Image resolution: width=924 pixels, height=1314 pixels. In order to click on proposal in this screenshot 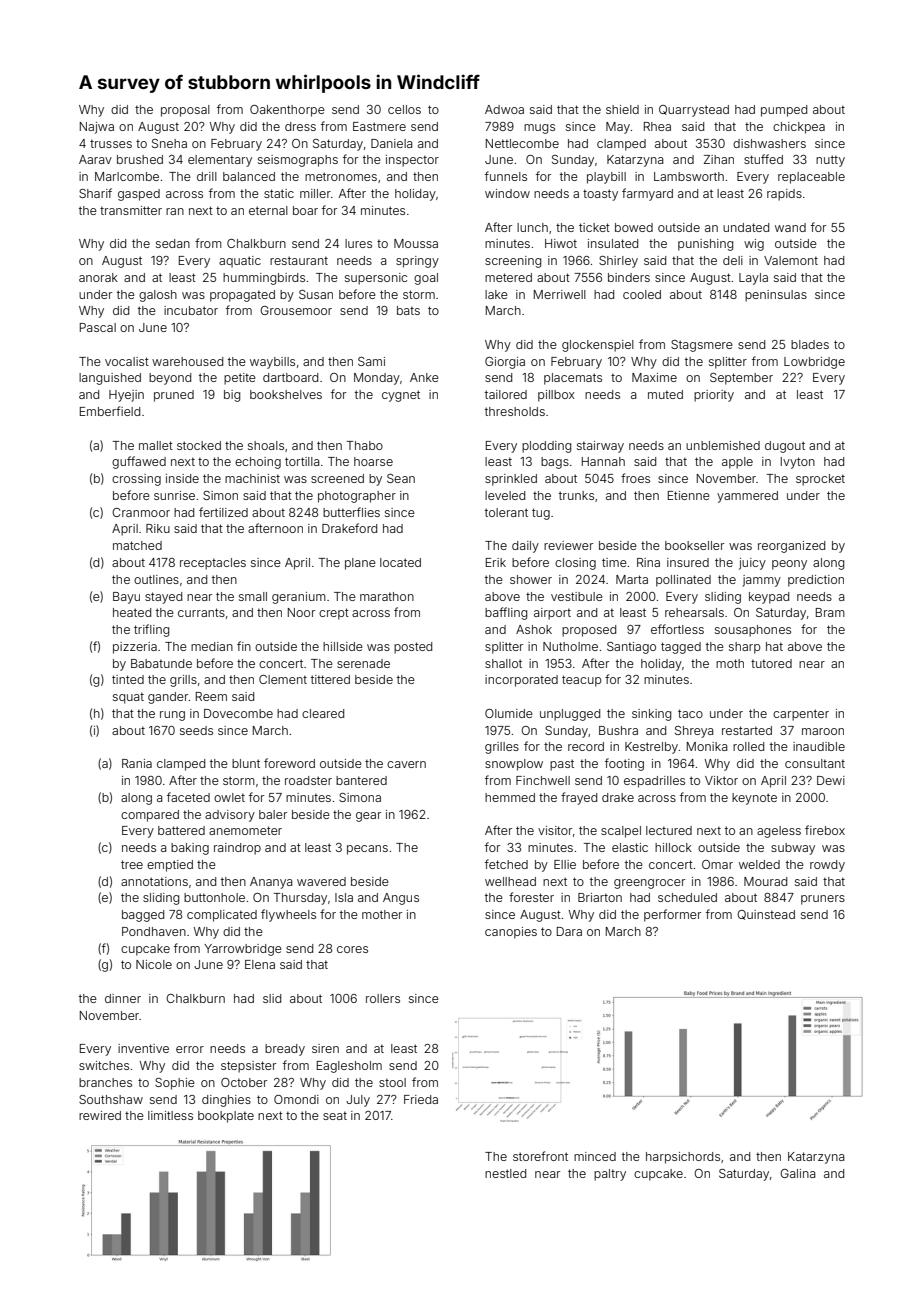, I will do `click(185, 111)`.
